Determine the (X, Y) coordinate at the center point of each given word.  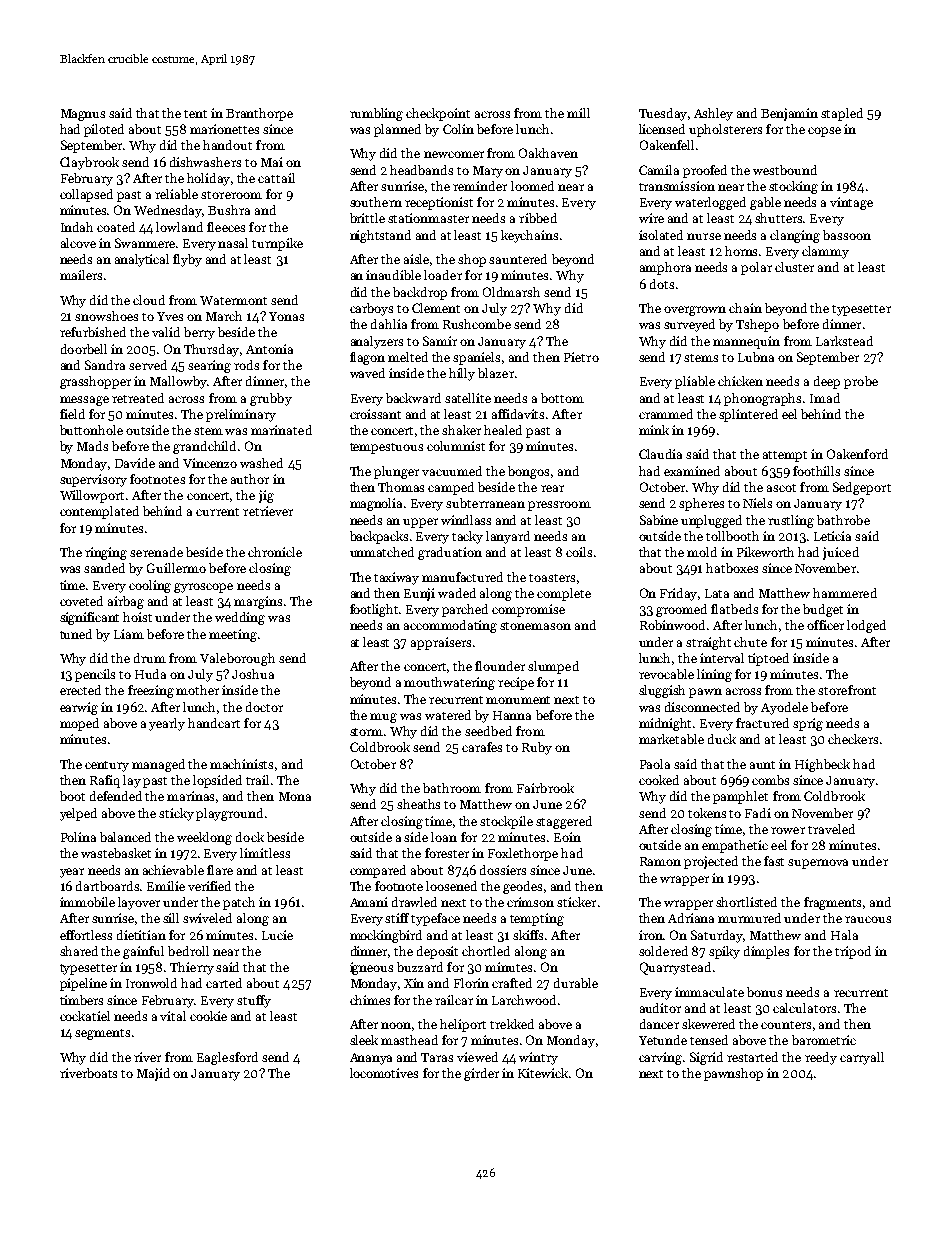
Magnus (83, 115)
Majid (153, 1074)
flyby (187, 260)
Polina (78, 837)
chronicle (275, 552)
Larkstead (844, 341)
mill (578, 113)
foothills (816, 471)
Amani (369, 902)
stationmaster (428, 218)
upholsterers (725, 130)
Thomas (401, 487)
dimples (766, 952)
